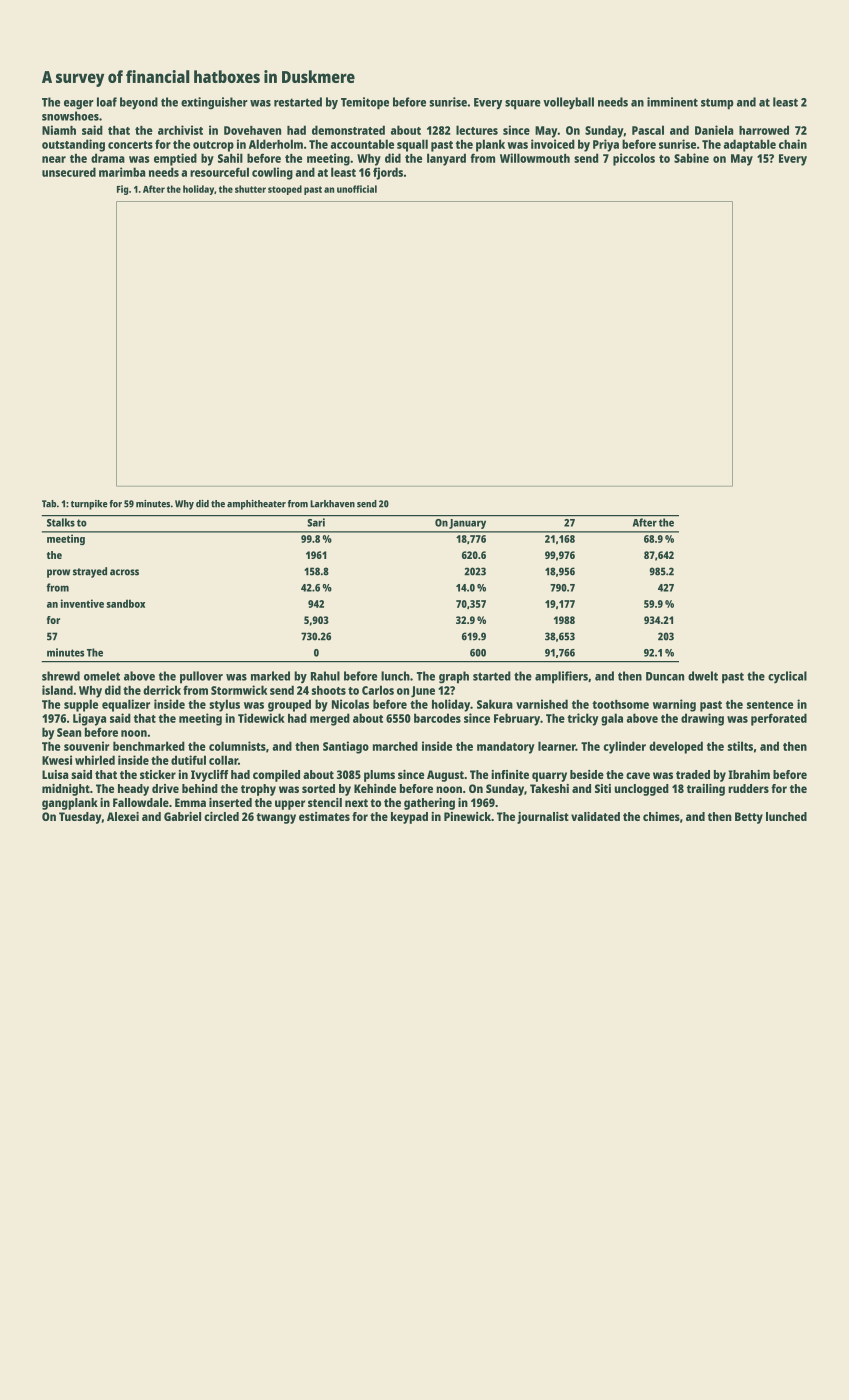  What do you see at coordinates (691, 158) in the image?
I see `Sabine` at bounding box center [691, 158].
